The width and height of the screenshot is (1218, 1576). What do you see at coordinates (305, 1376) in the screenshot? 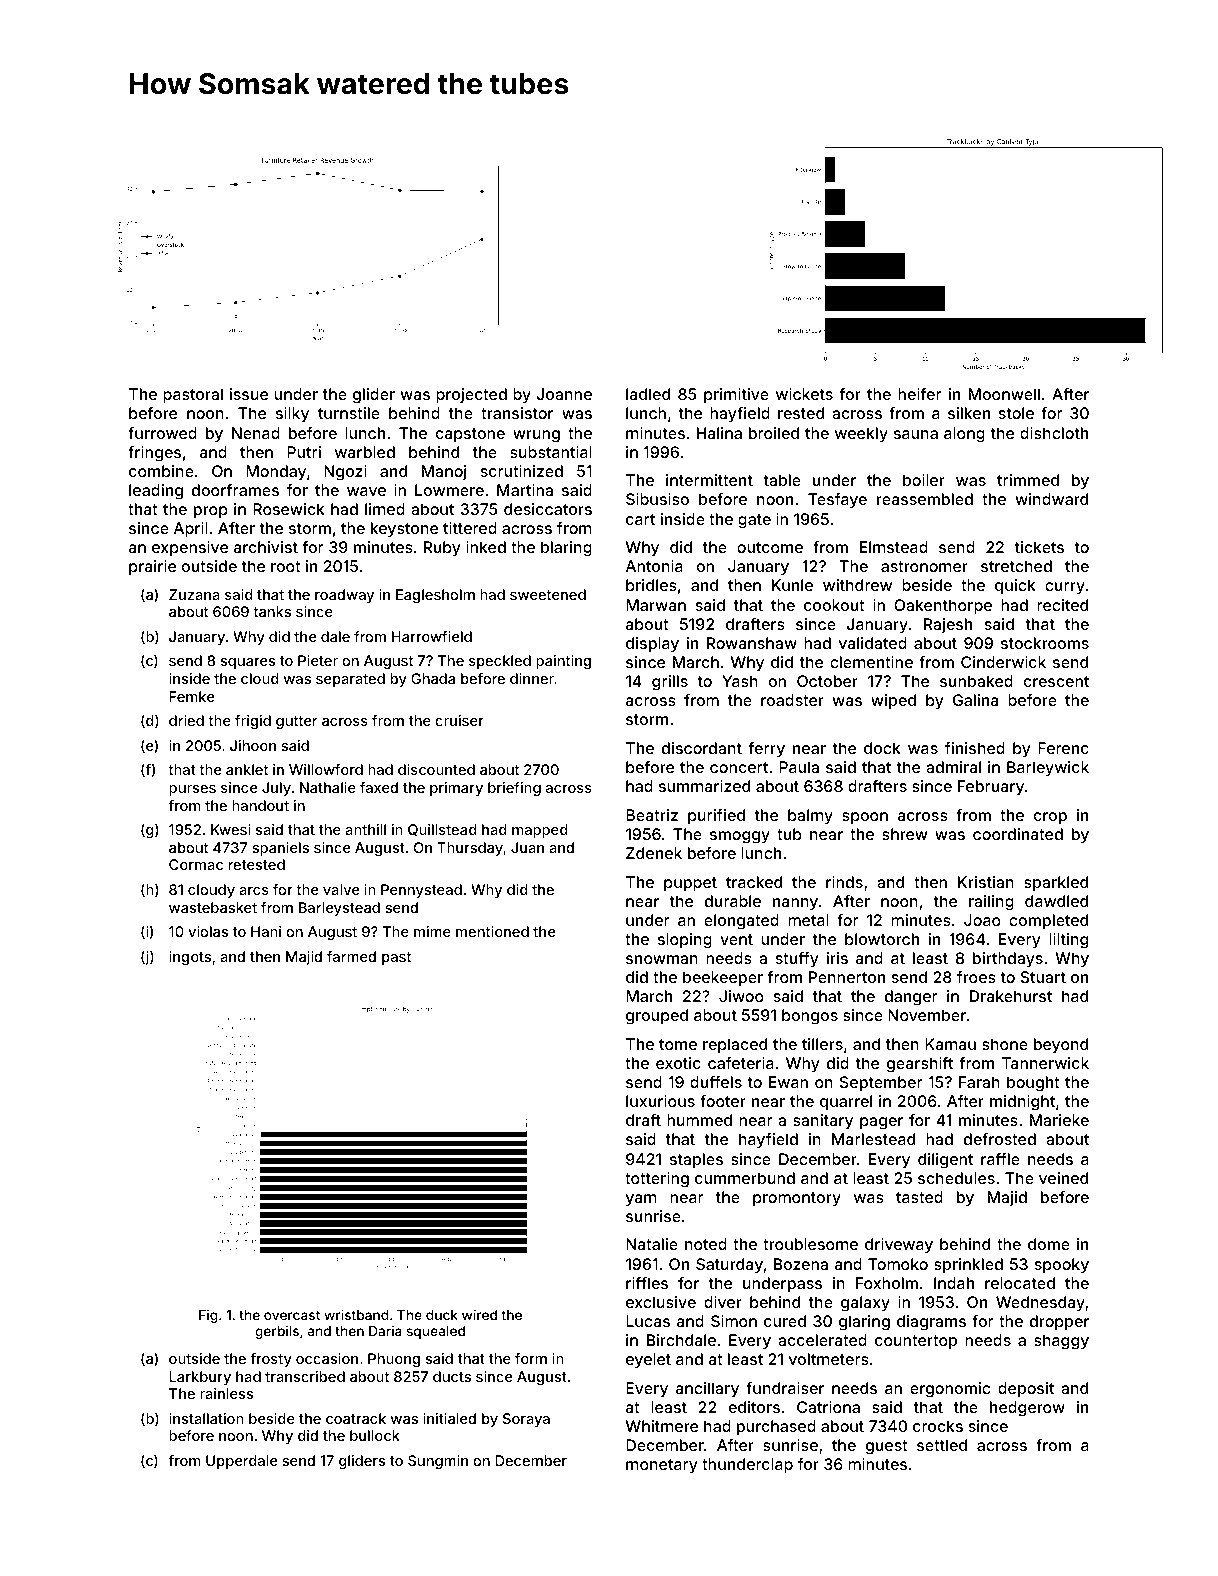
I see `transcribed` at bounding box center [305, 1376].
